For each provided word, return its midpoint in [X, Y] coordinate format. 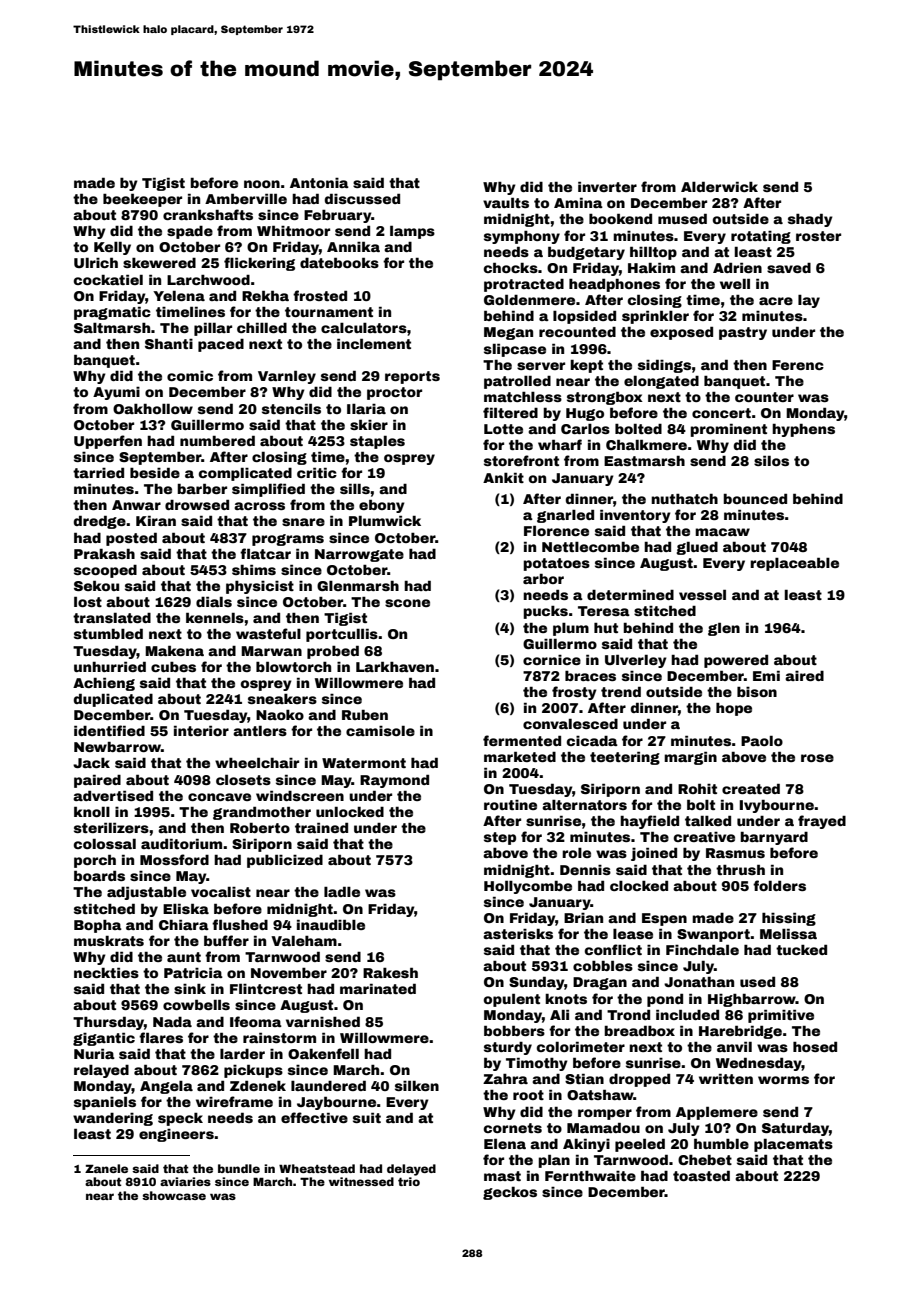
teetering [625, 758]
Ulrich [96, 262]
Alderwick [719, 186]
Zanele [106, 1168]
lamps [412, 232]
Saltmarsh [112, 328]
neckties [106, 972]
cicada [592, 741]
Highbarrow [752, 1000]
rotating [761, 237]
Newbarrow [117, 747]
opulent [512, 1000]
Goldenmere [529, 299]
